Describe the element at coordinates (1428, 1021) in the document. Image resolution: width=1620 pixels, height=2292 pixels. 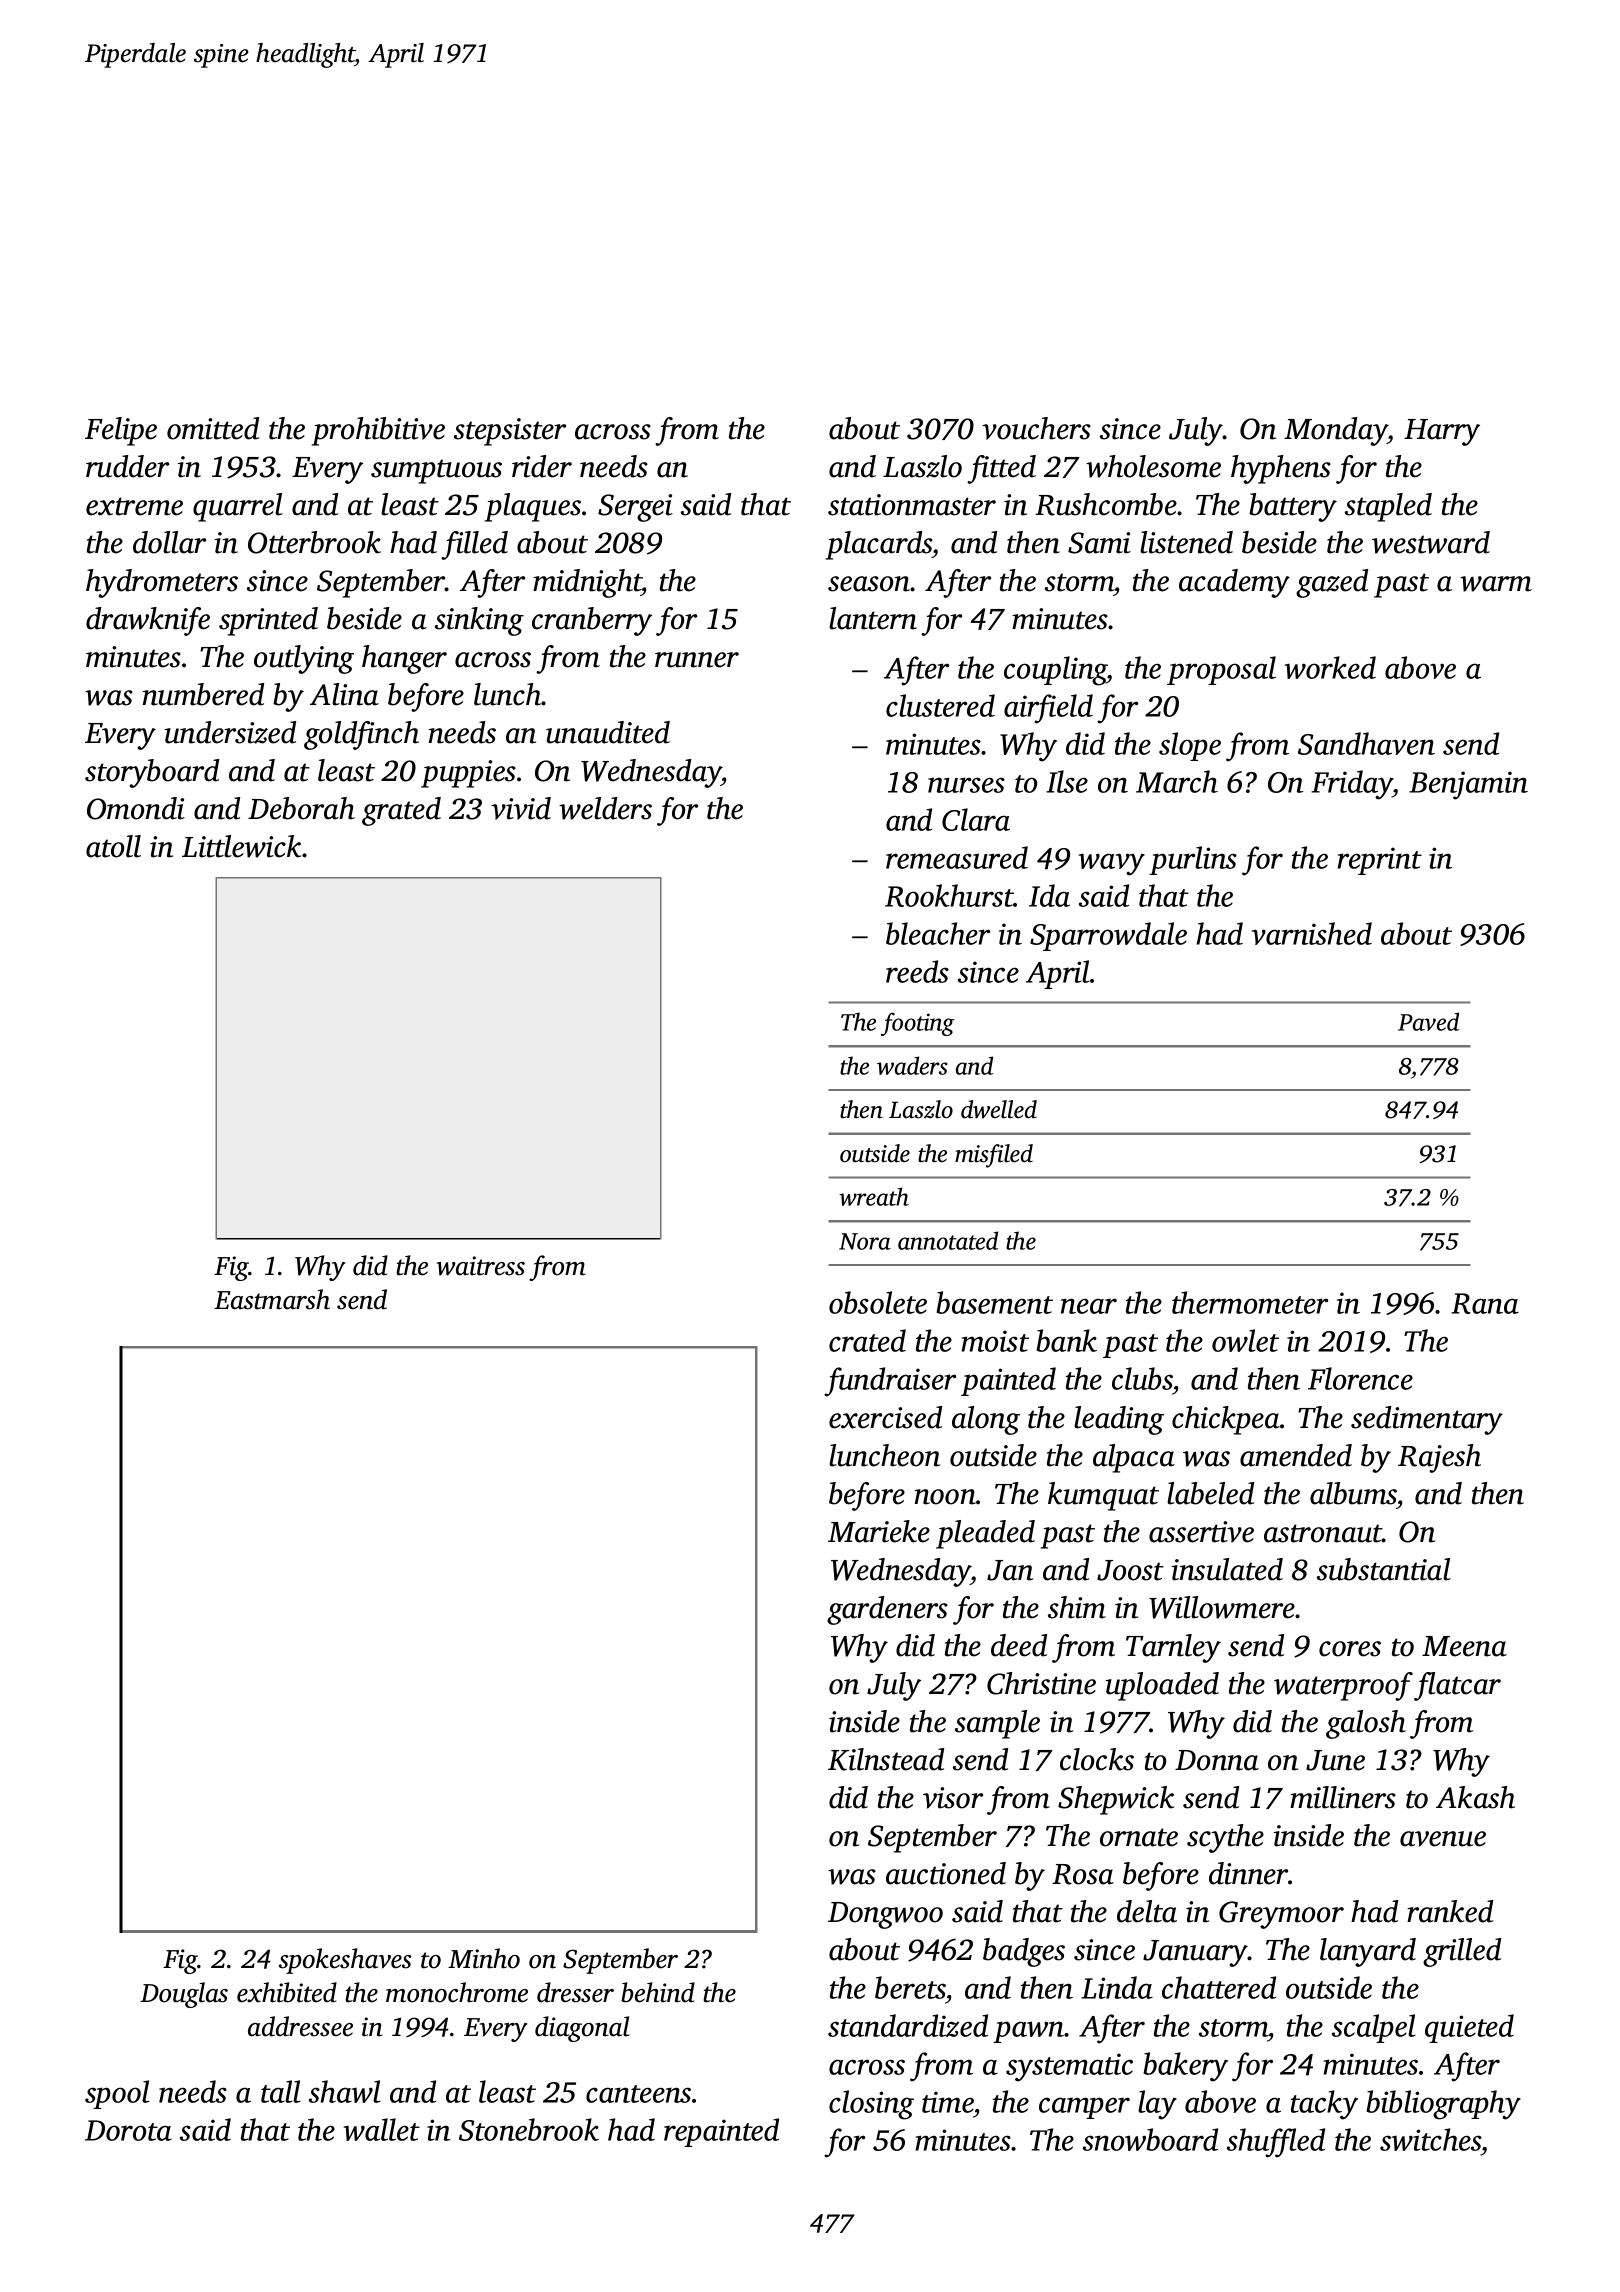
I see `Paved` at that location.
